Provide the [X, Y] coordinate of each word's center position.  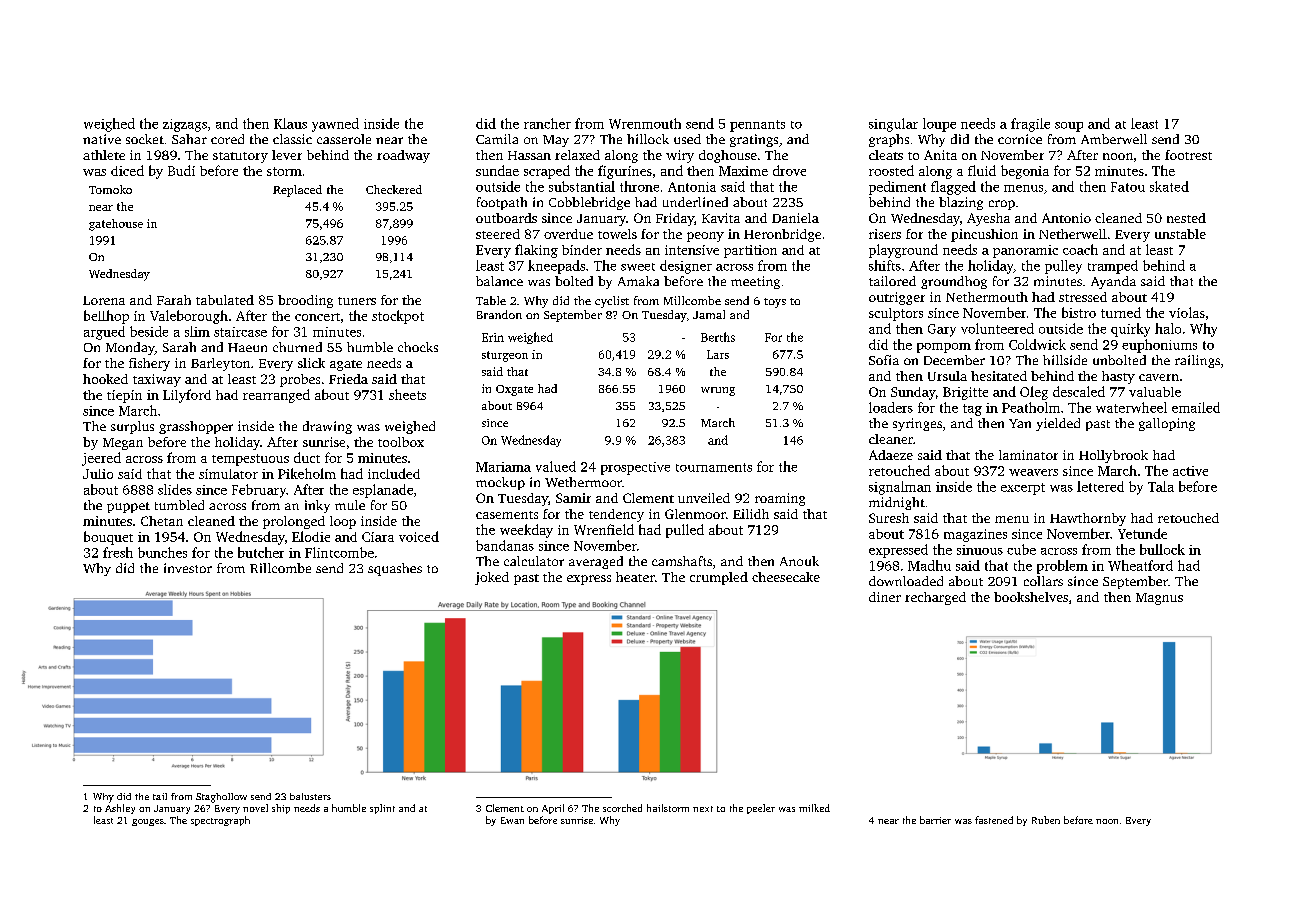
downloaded [906, 581]
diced [127, 170]
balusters [310, 796]
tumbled [179, 505]
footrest [1188, 155]
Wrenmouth [645, 123]
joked [492, 578]
